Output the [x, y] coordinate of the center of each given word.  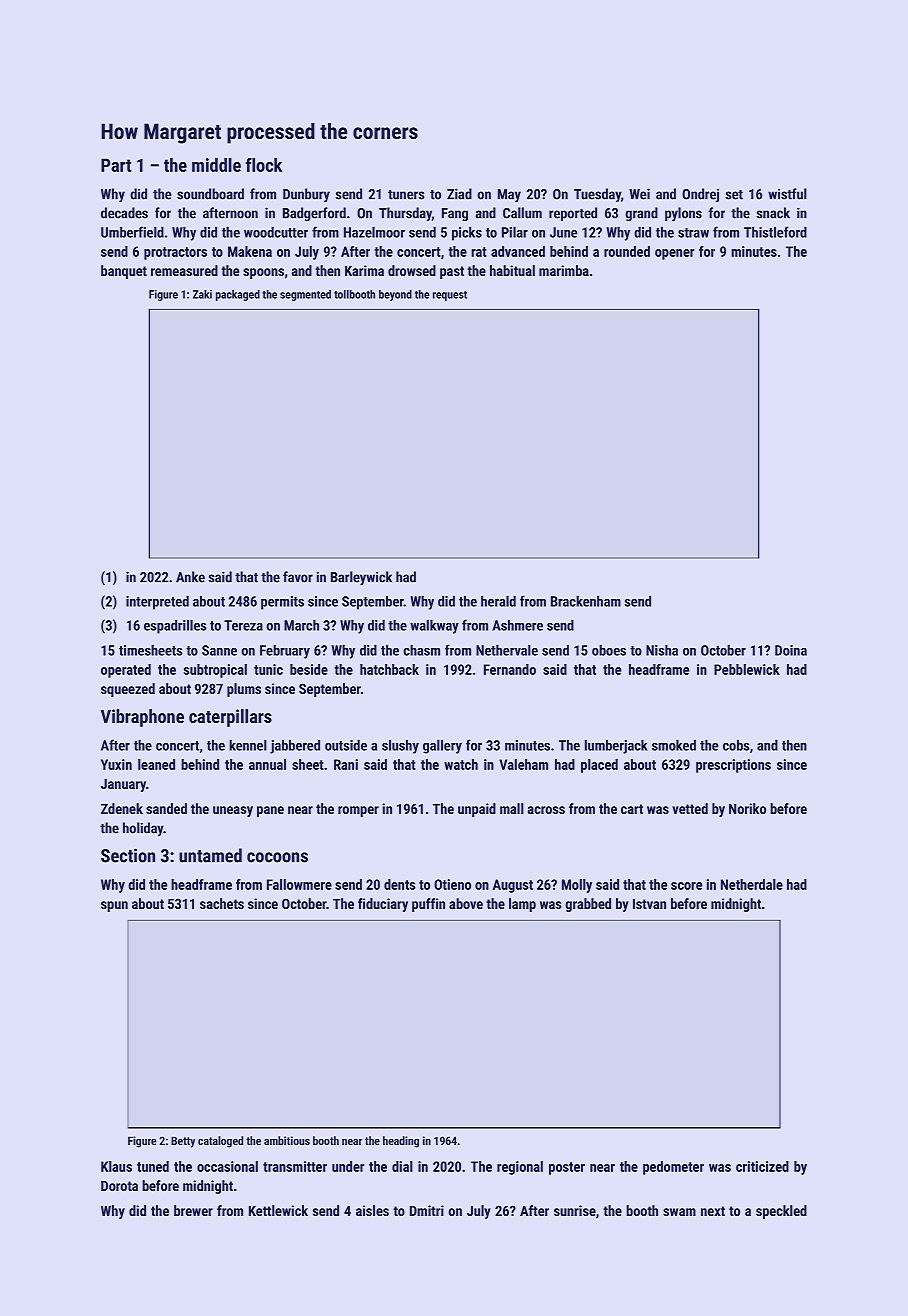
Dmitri [427, 1210]
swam [679, 1212]
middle [216, 165]
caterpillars [230, 718]
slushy [400, 746]
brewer [193, 1210]
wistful [787, 194]
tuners [406, 195]
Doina [791, 650]
